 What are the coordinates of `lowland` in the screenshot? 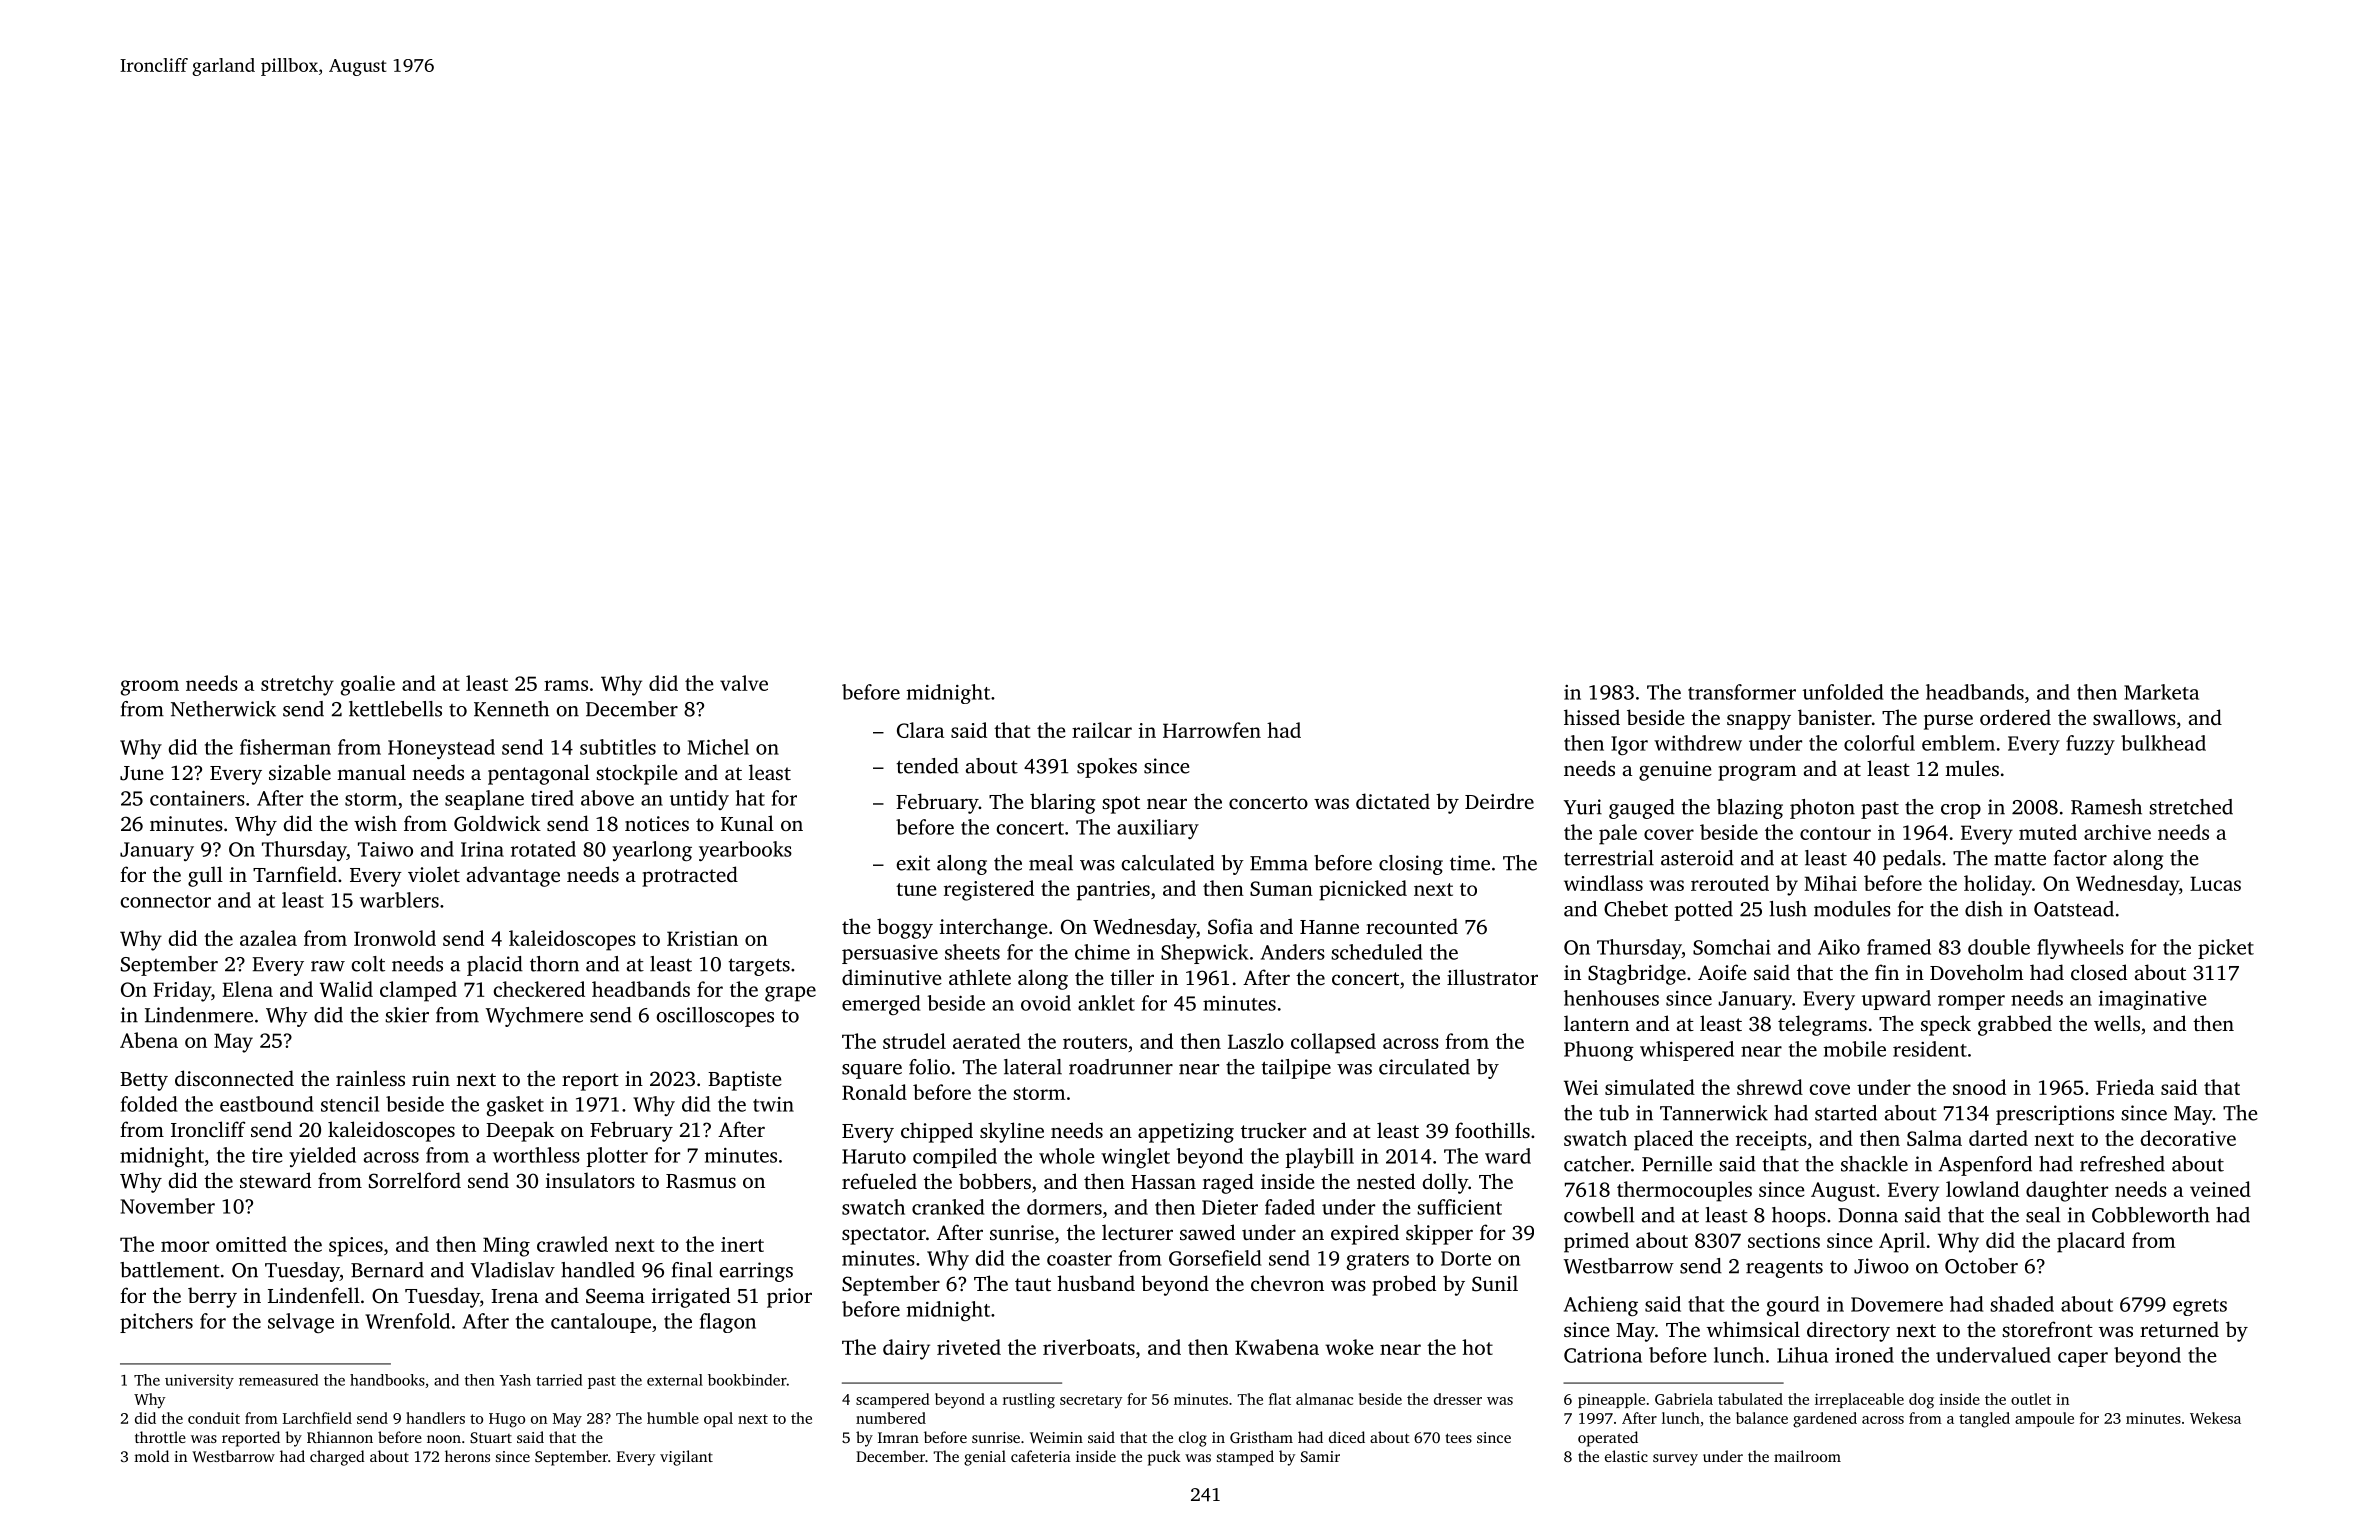 It's located at (1982, 1189).
